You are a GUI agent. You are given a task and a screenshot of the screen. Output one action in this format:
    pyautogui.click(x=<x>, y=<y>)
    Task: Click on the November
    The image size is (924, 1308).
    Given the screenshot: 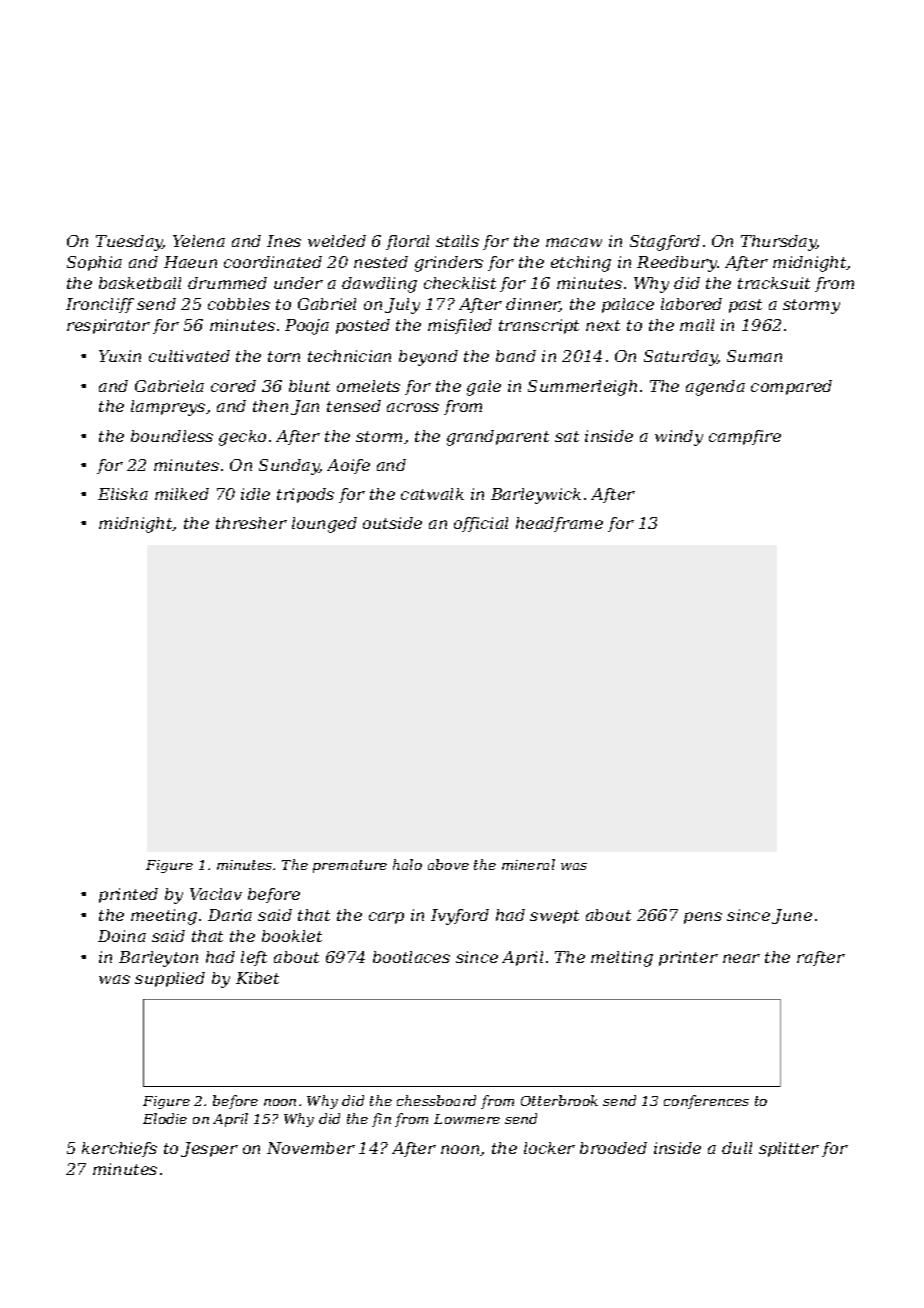 What is the action you would take?
    pyautogui.click(x=311, y=1148)
